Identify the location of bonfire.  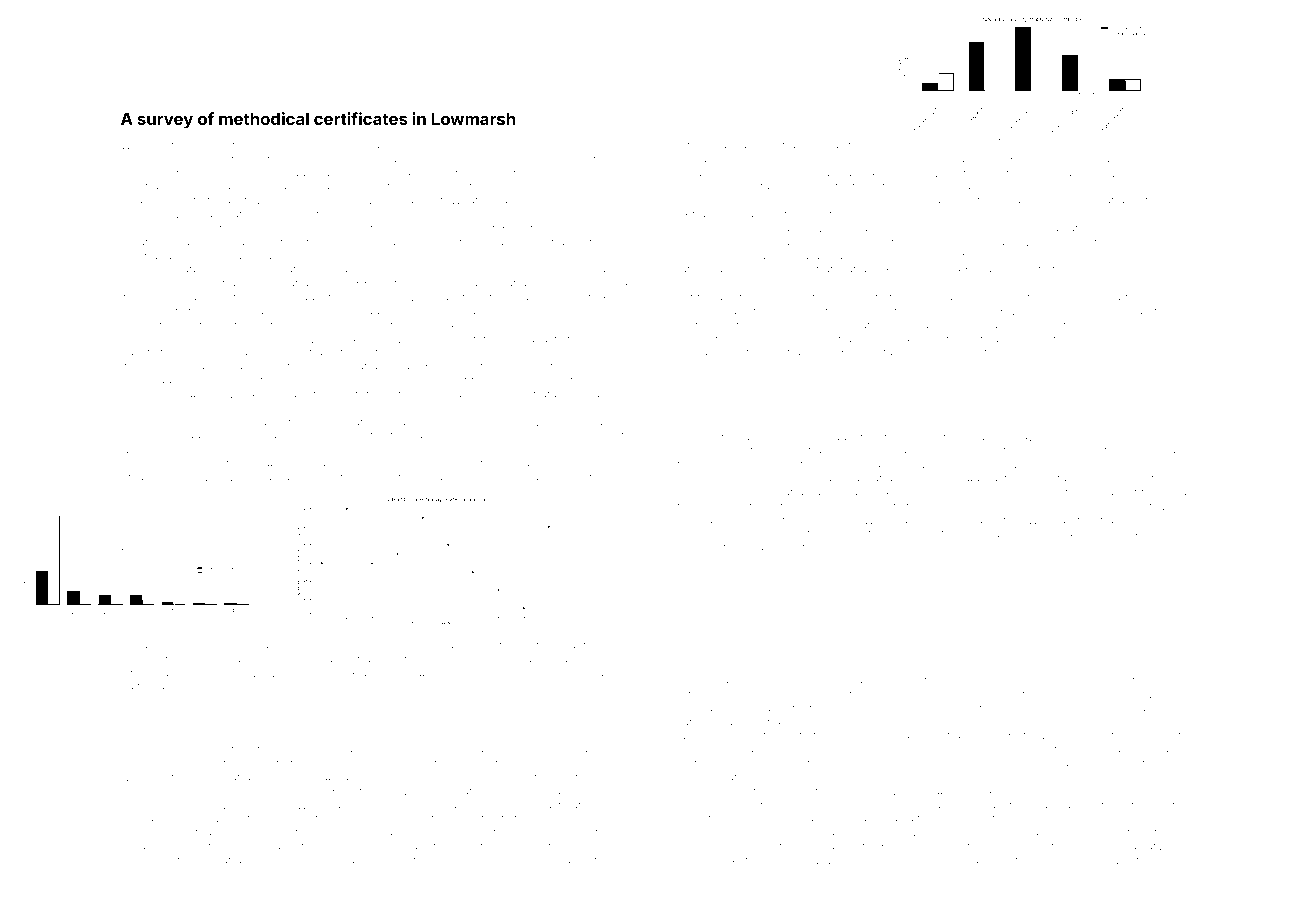
(591, 762).
